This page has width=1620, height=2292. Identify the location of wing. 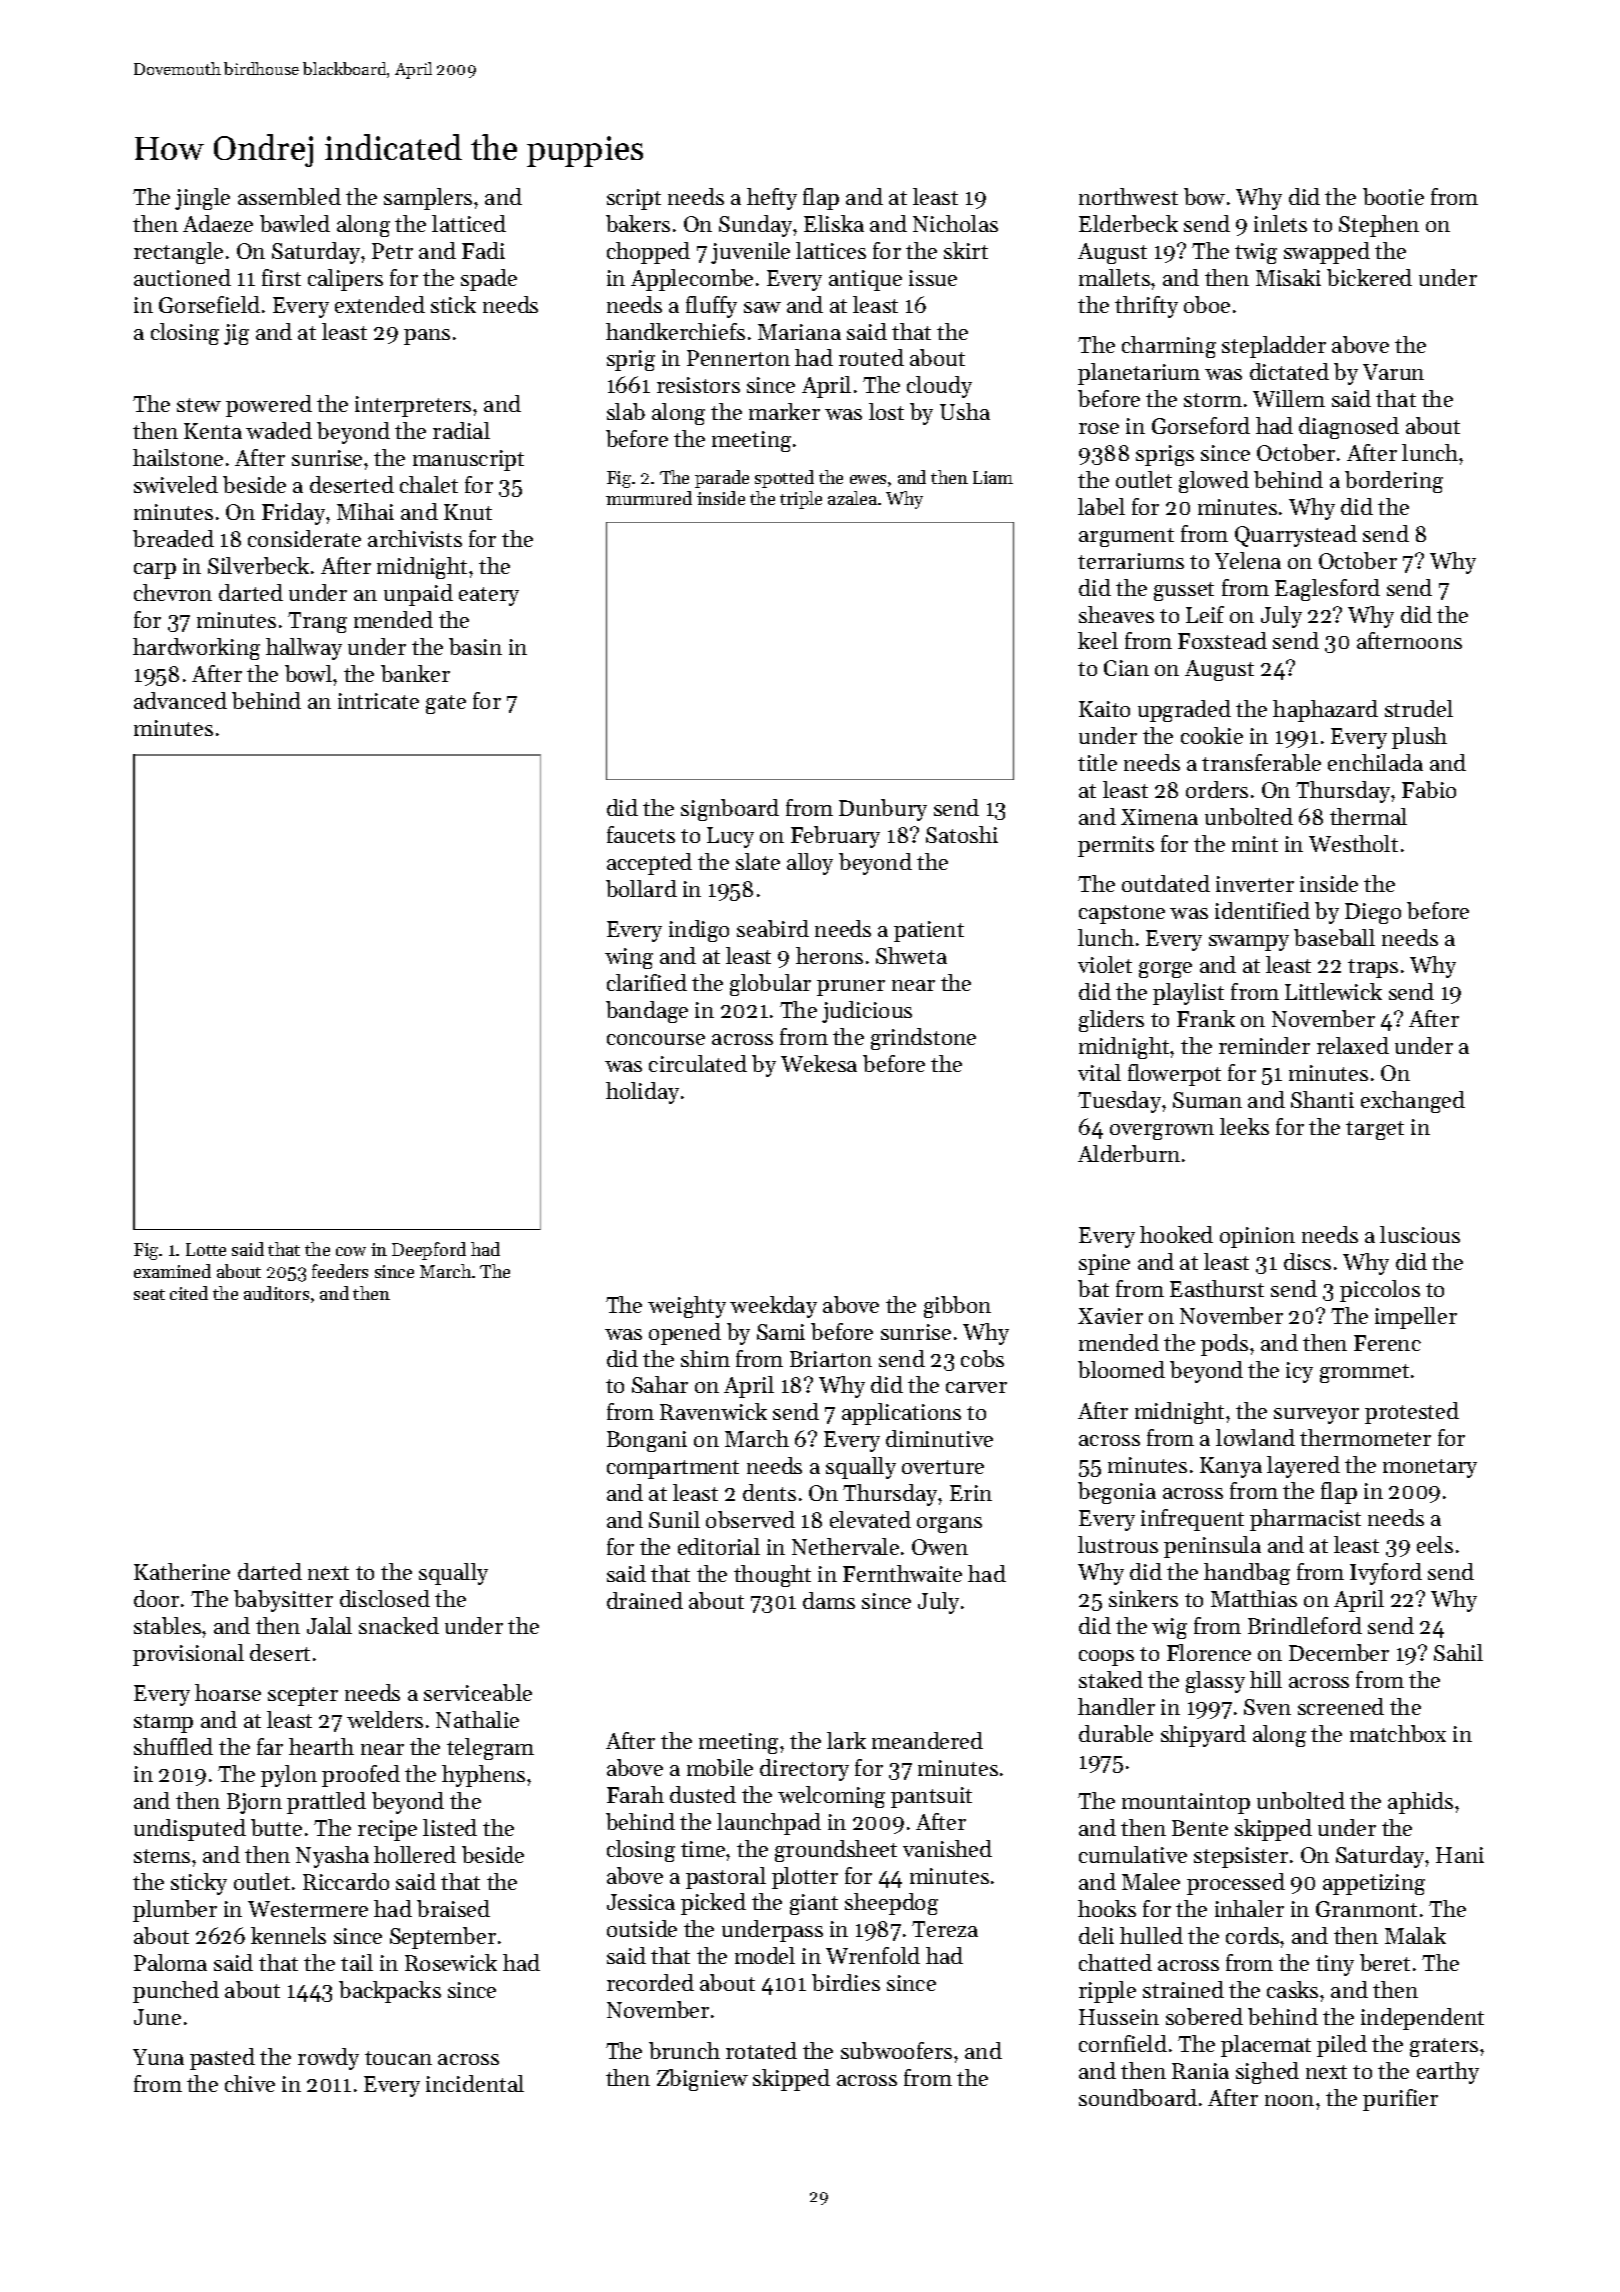
(629, 958).
